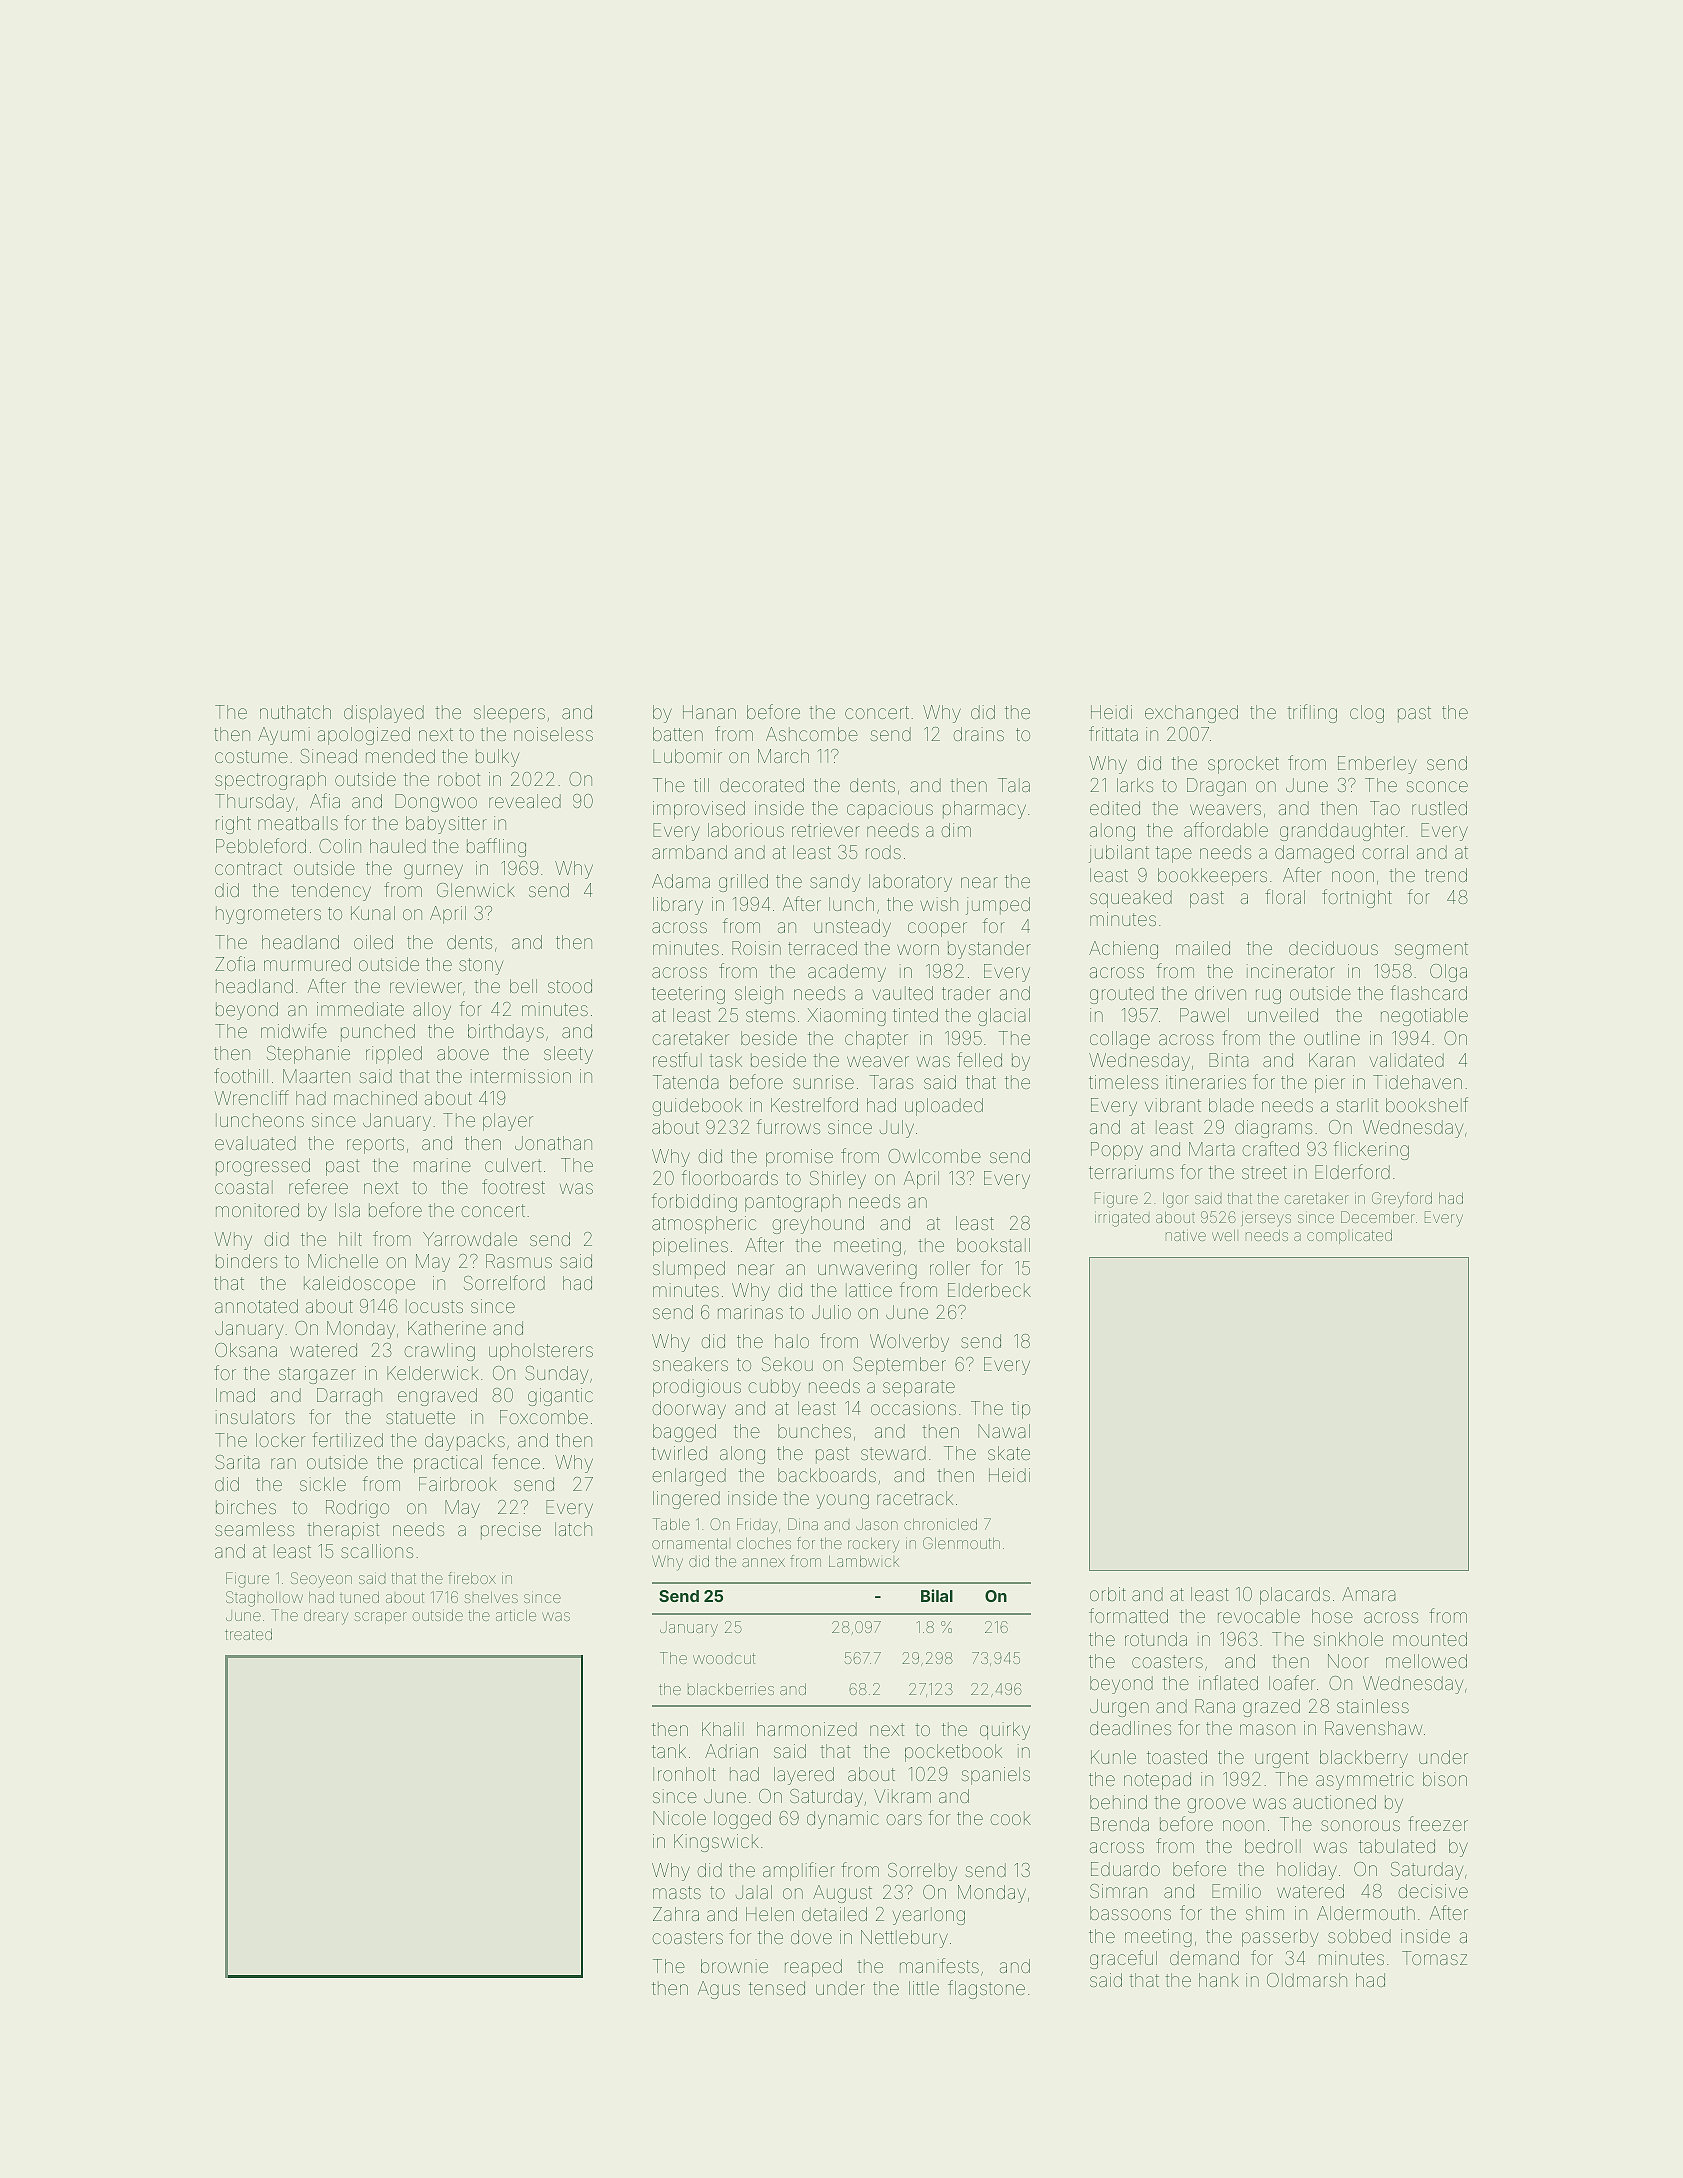 The height and width of the screenshot is (2178, 1683). Describe the element at coordinates (470, 1239) in the screenshot. I see `Yarrowdale` at that location.
